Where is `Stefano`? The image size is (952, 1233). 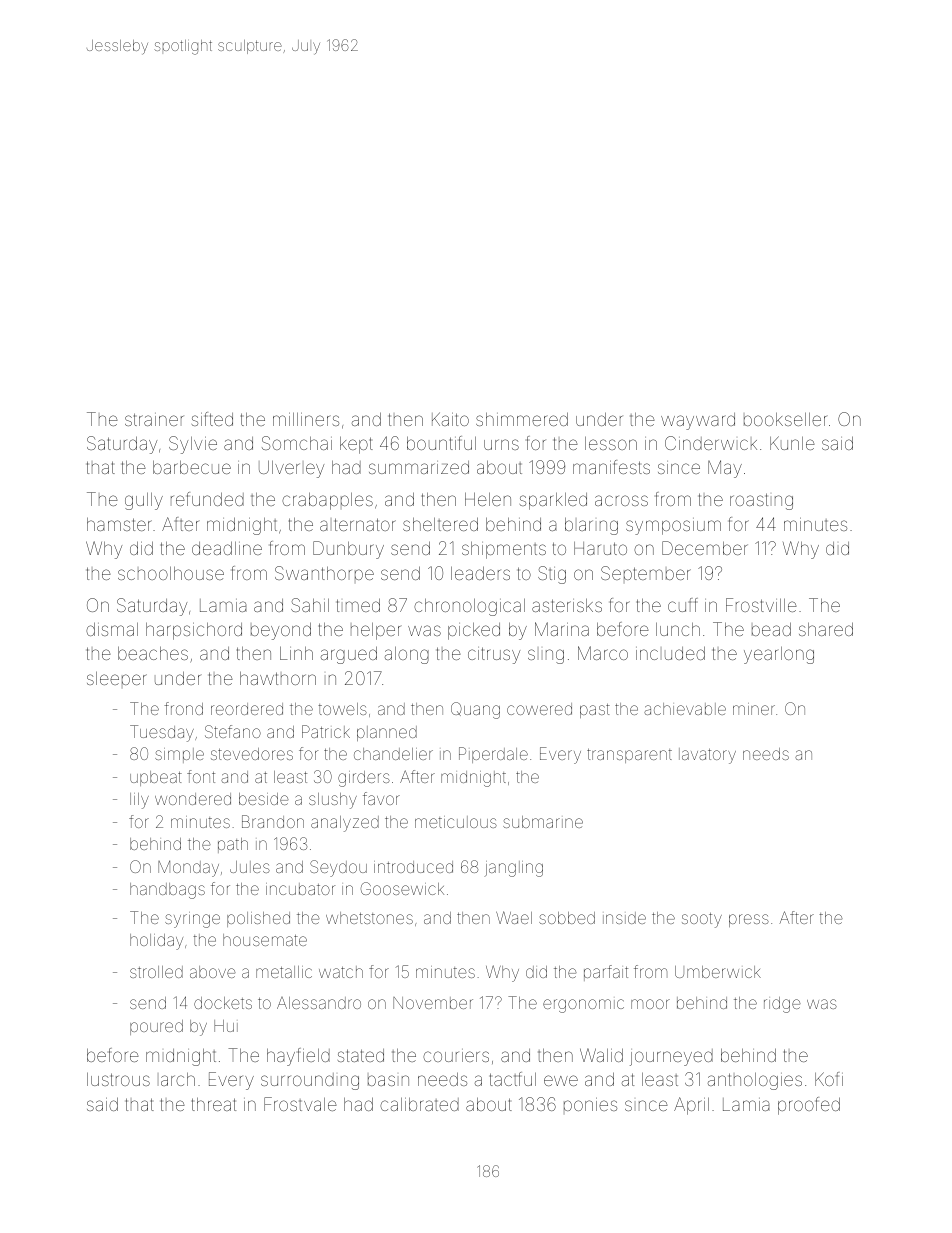 Stefano is located at coordinates (233, 731).
